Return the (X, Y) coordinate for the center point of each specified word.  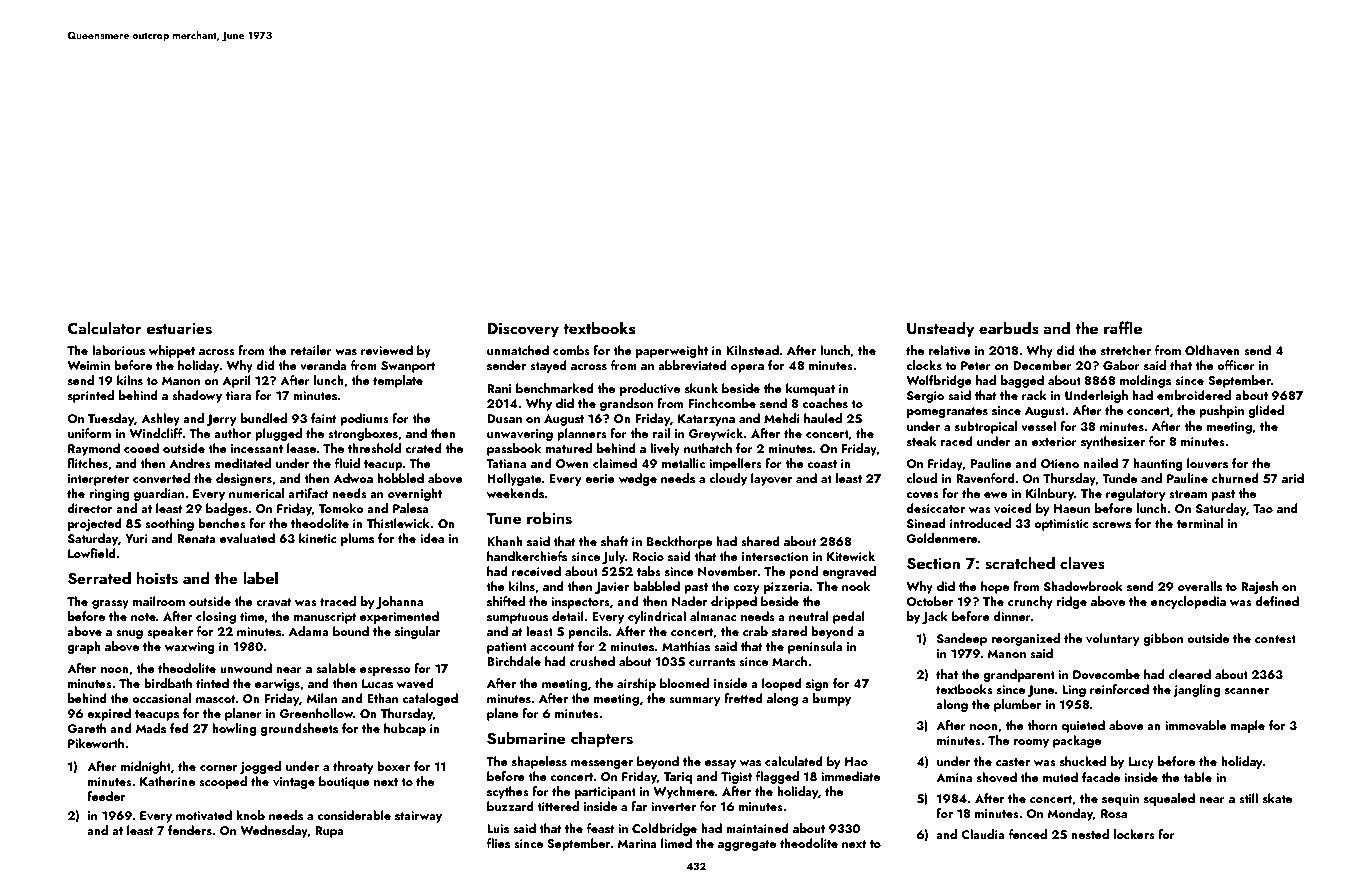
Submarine (526, 738)
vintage (294, 783)
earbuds (1009, 328)
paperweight (672, 351)
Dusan (504, 418)
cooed (141, 448)
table (1197, 777)
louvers (1207, 463)
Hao (856, 761)
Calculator (105, 327)
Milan (321, 698)
